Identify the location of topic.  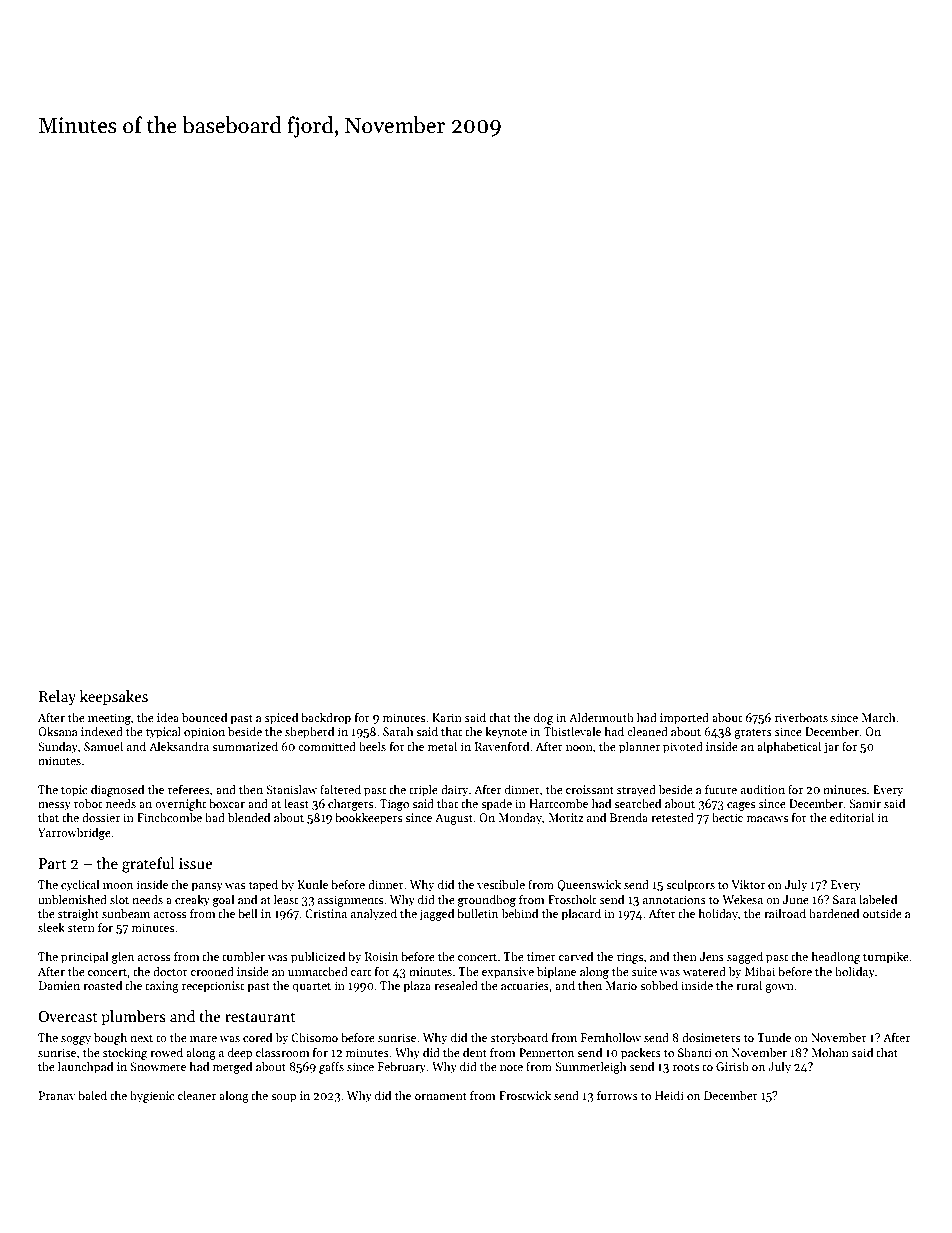
(74, 791).
